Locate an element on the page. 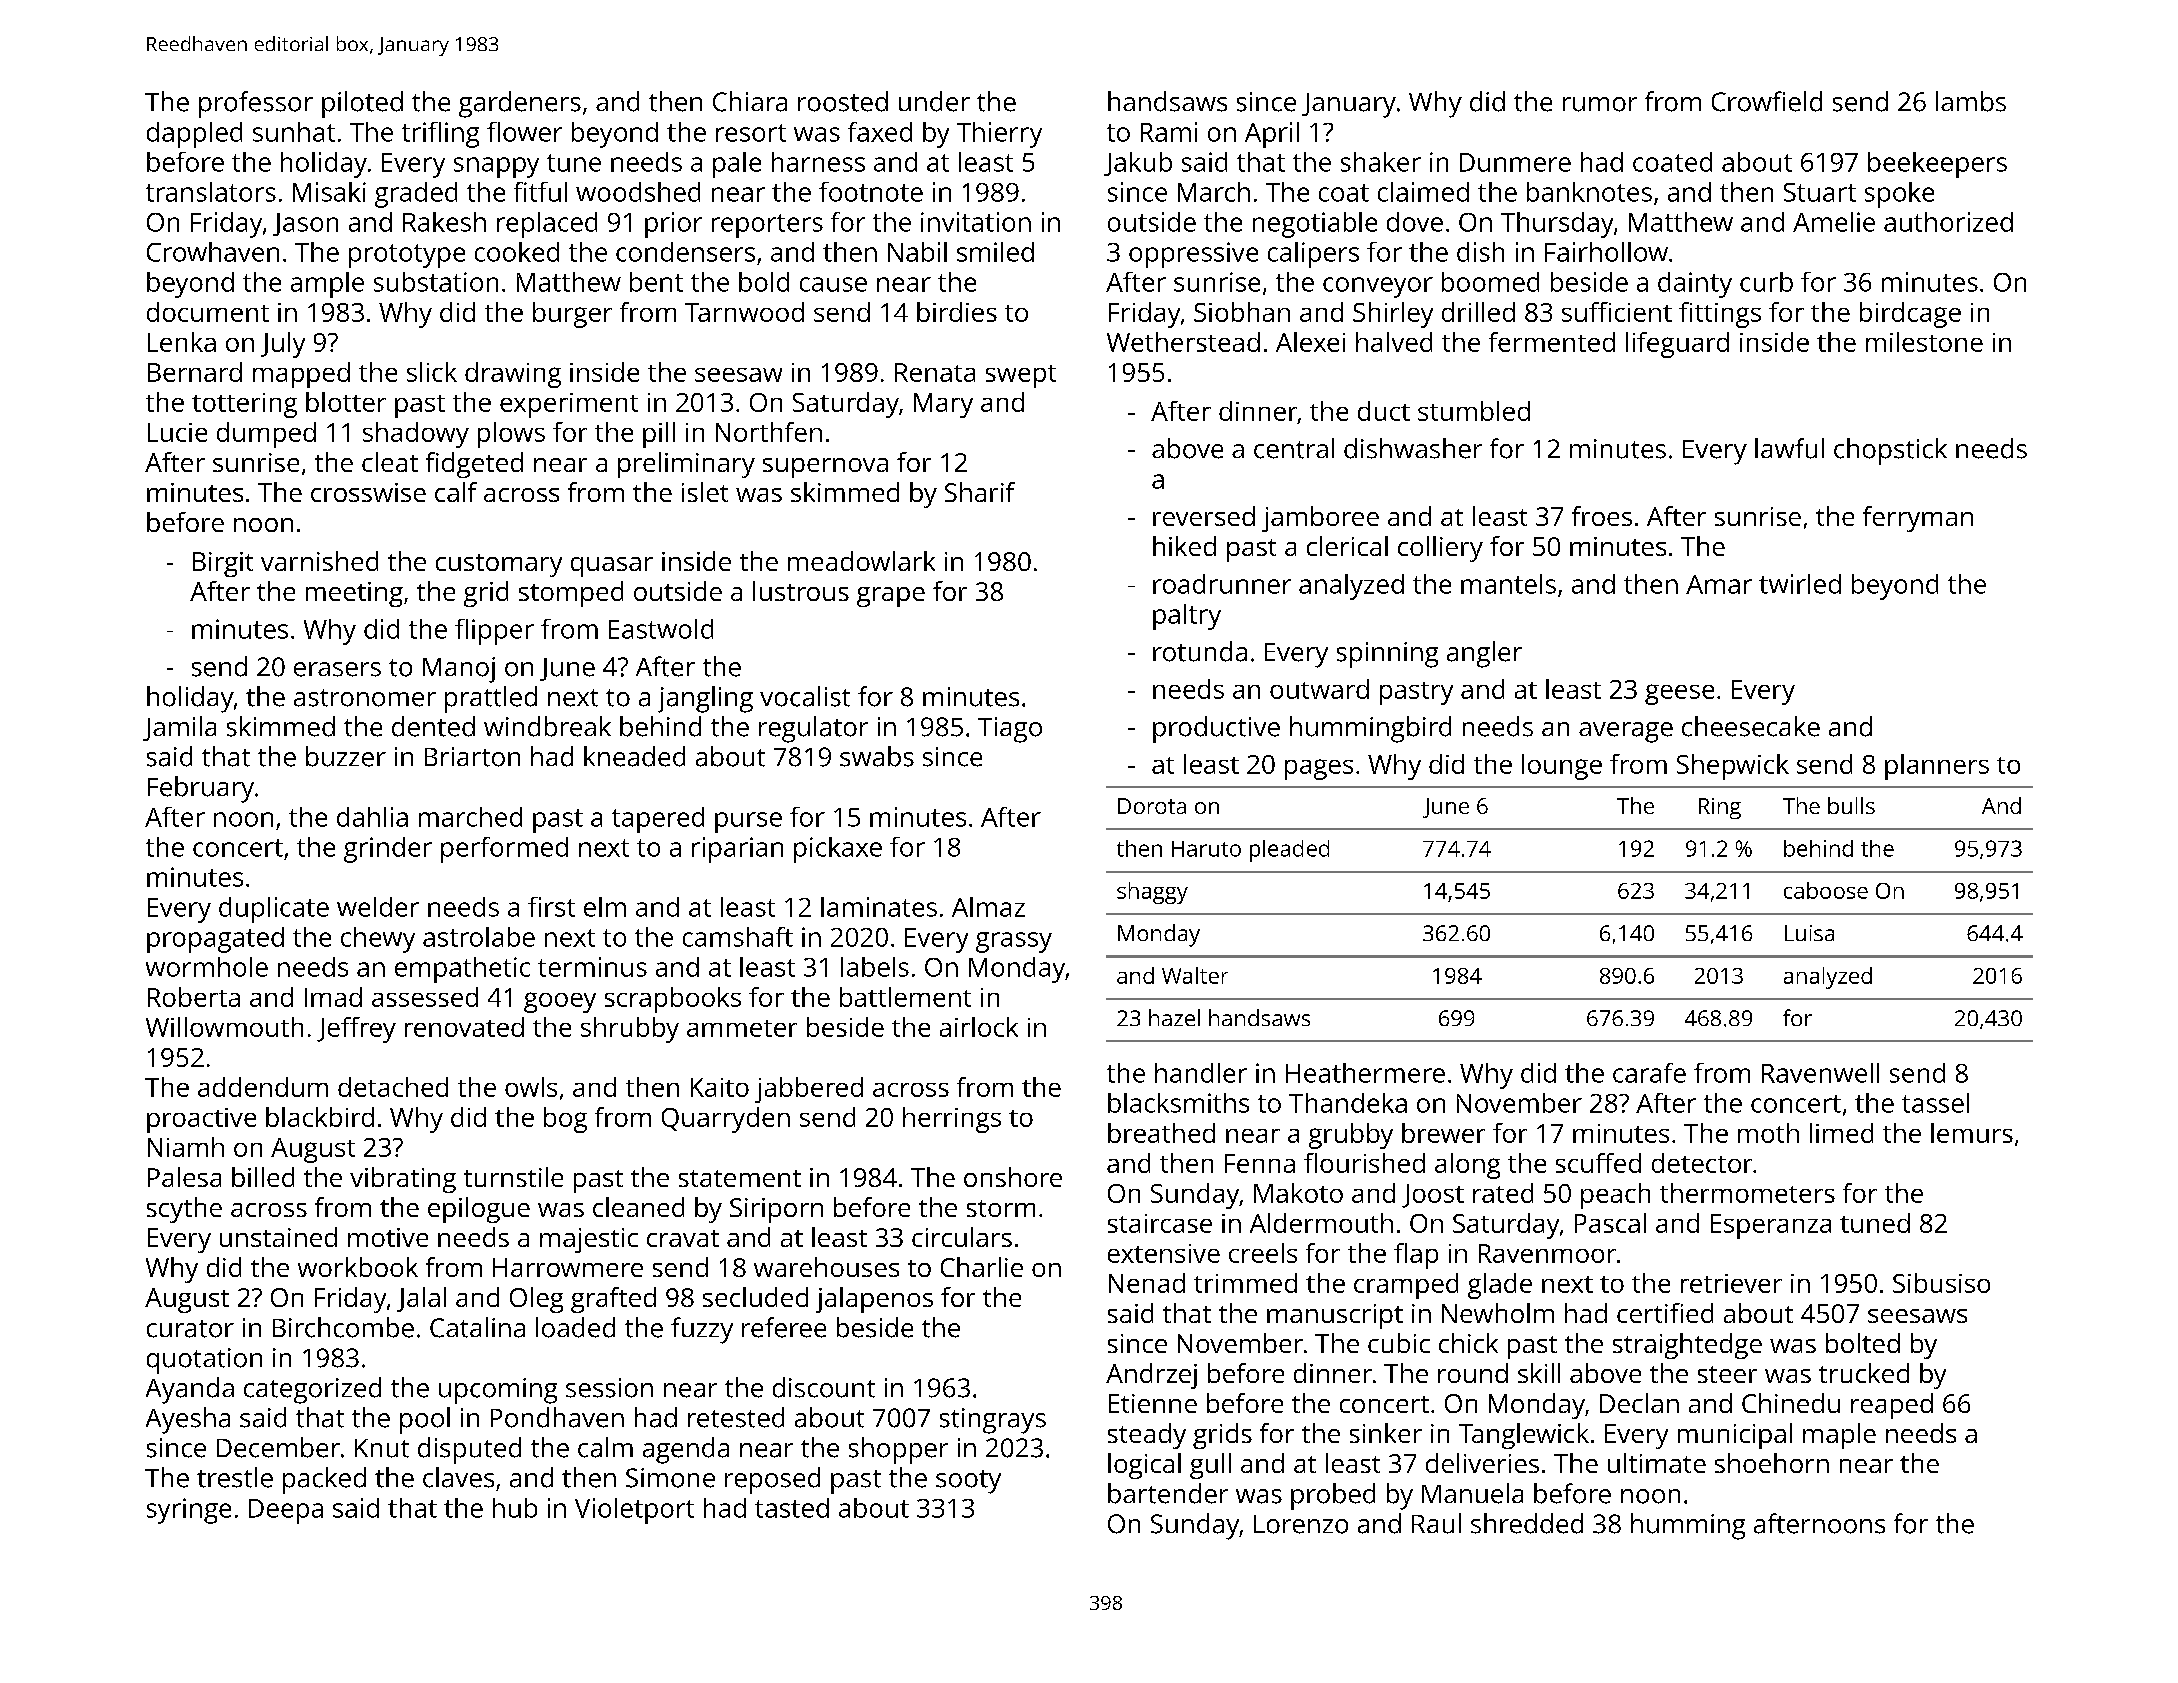 This document has width=2178, height=1683. Dunmere is located at coordinates (1515, 162).
